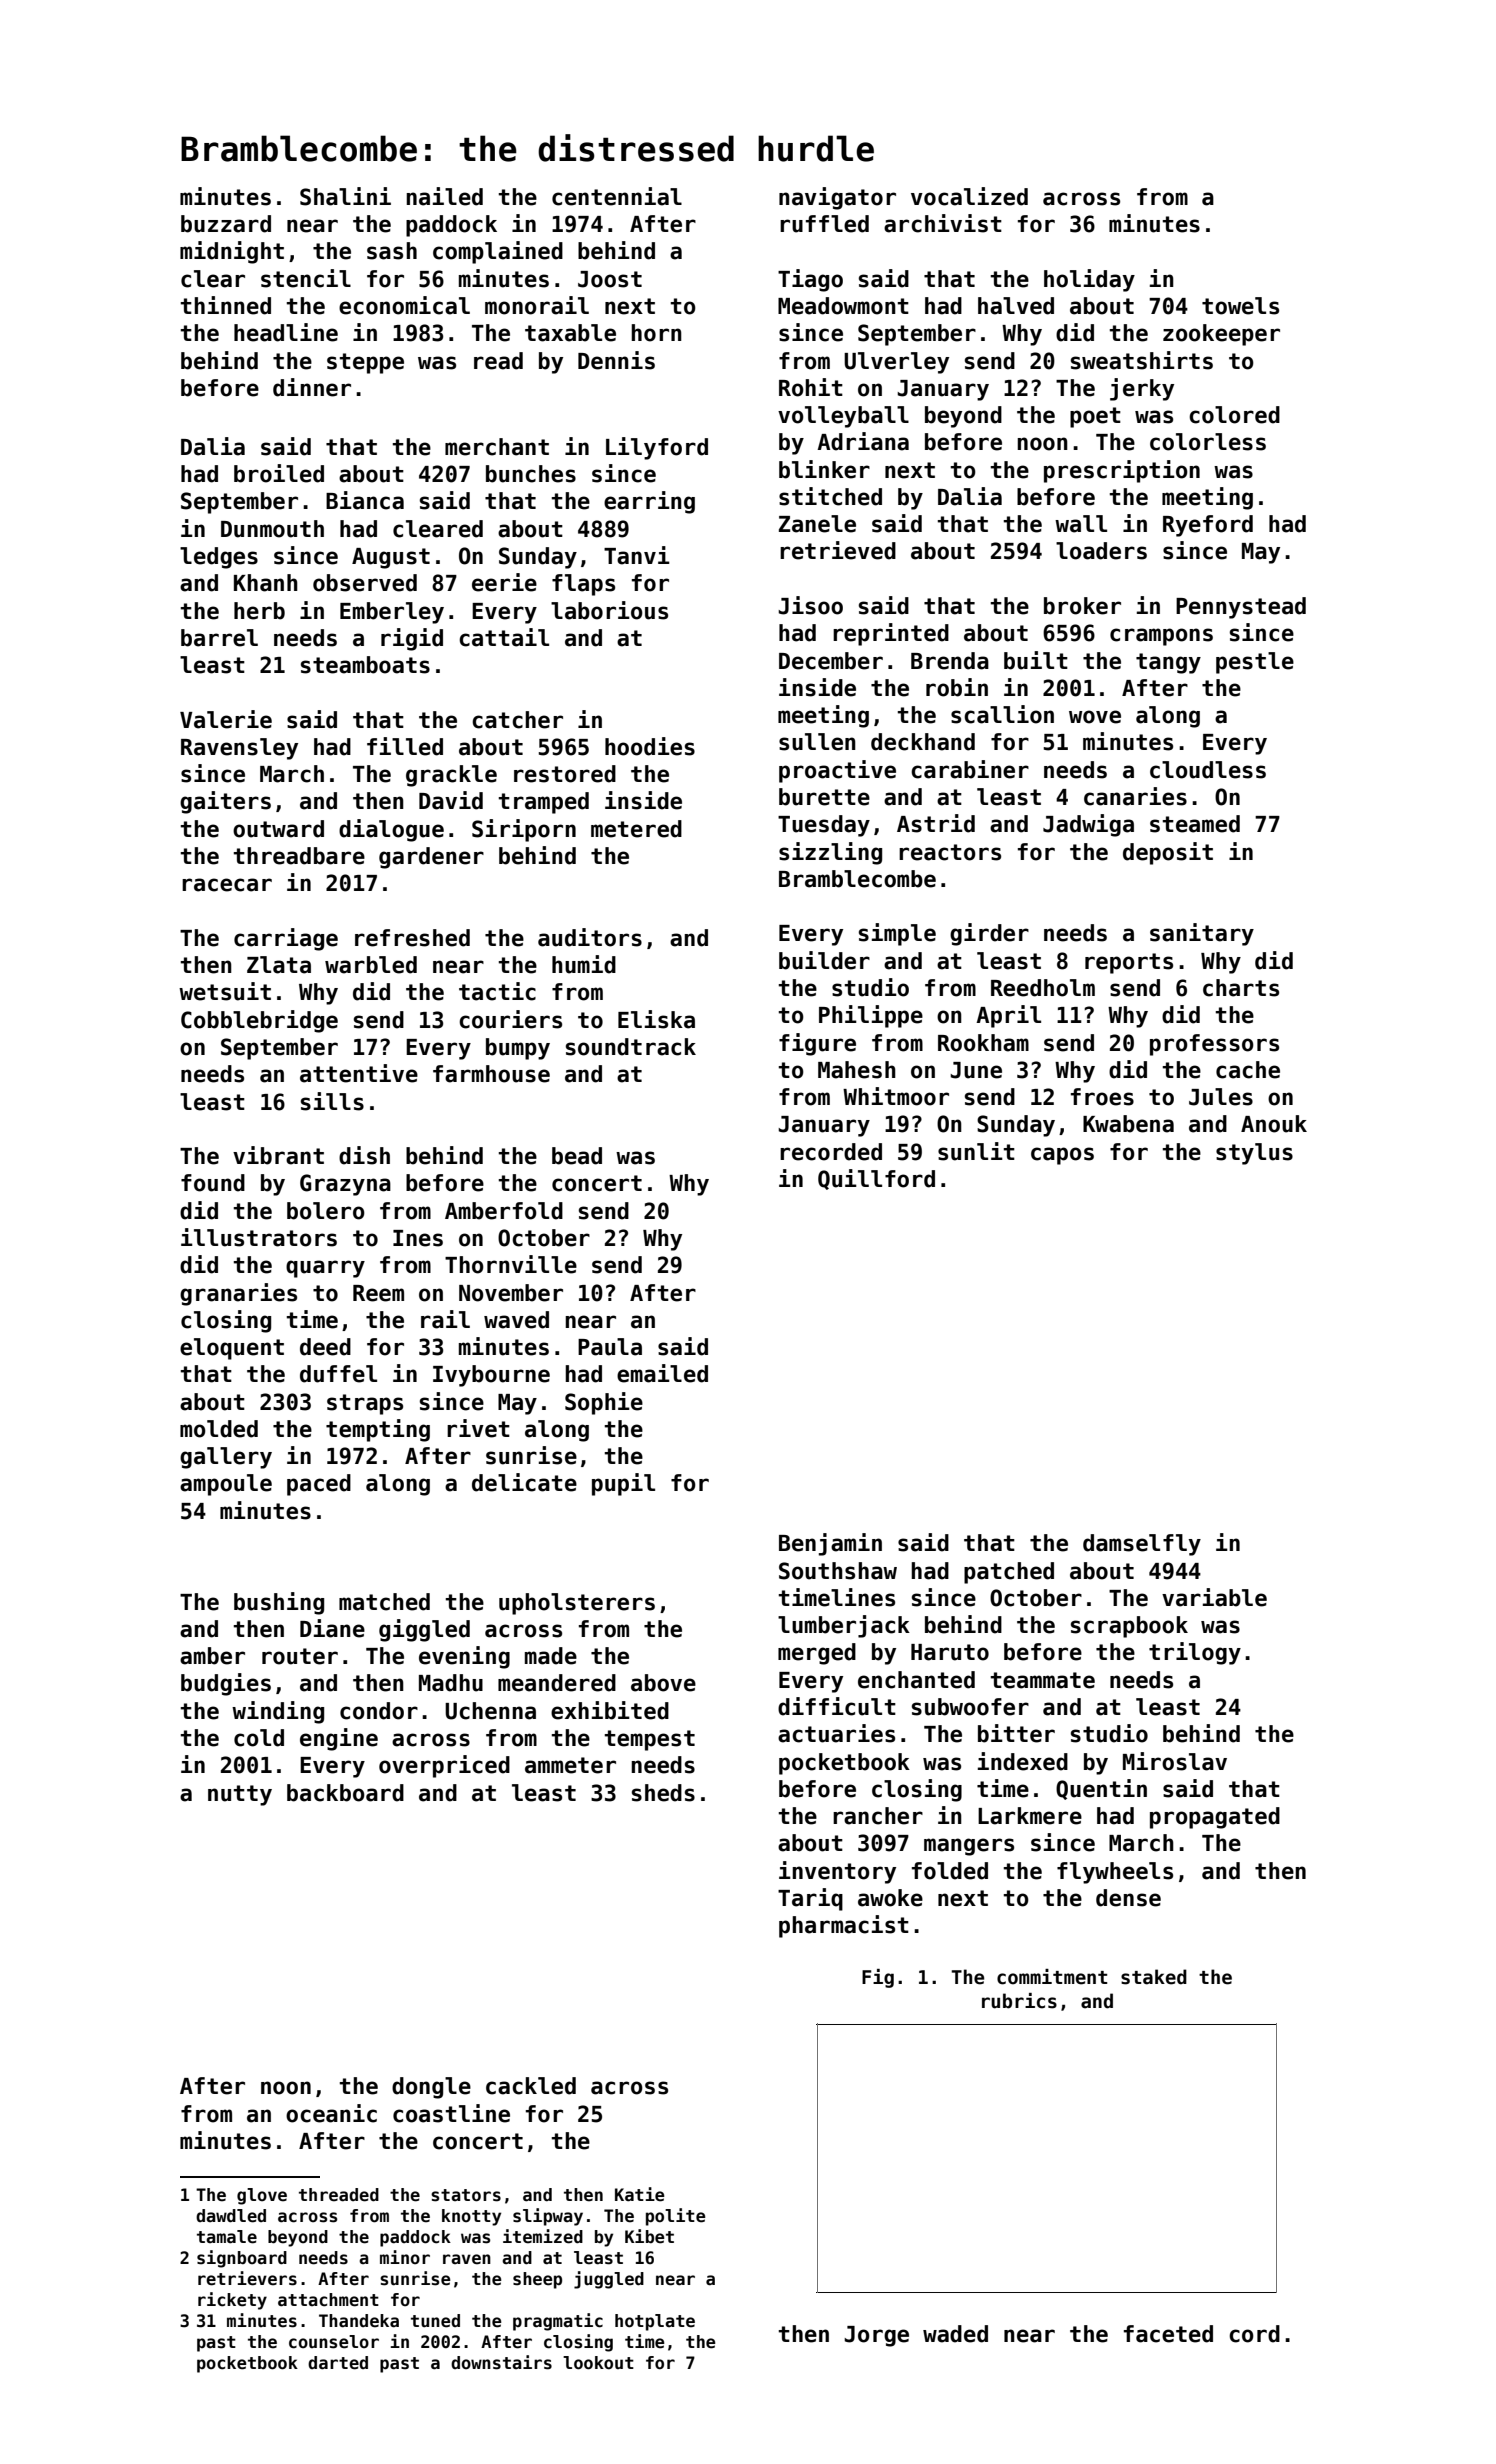  Describe the element at coordinates (1142, 1545) in the screenshot. I see `damselfly` at that location.
